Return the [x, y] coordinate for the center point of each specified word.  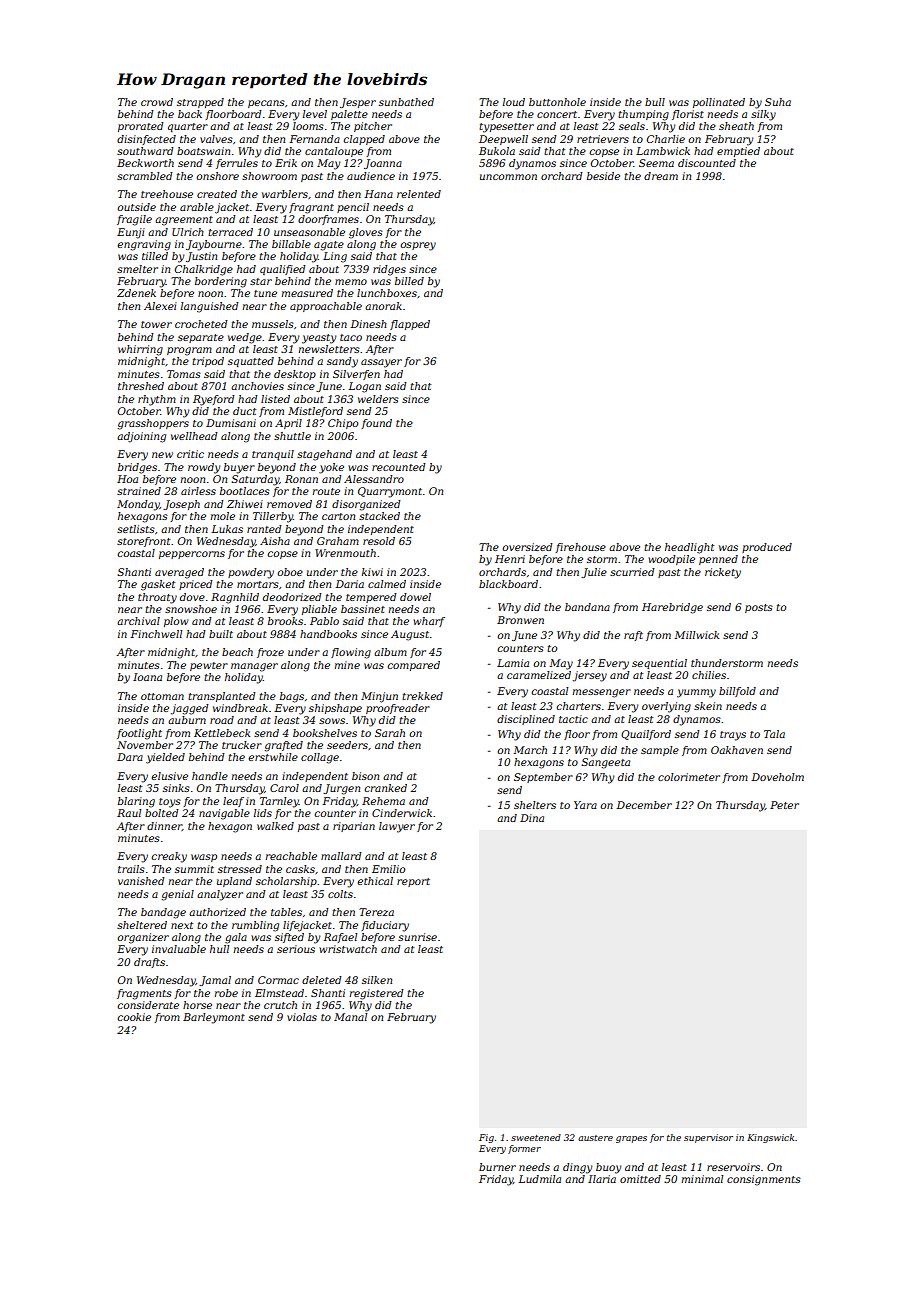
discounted [707, 163]
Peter [784, 805]
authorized [217, 912]
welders [378, 399]
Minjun [379, 697]
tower [156, 324]
